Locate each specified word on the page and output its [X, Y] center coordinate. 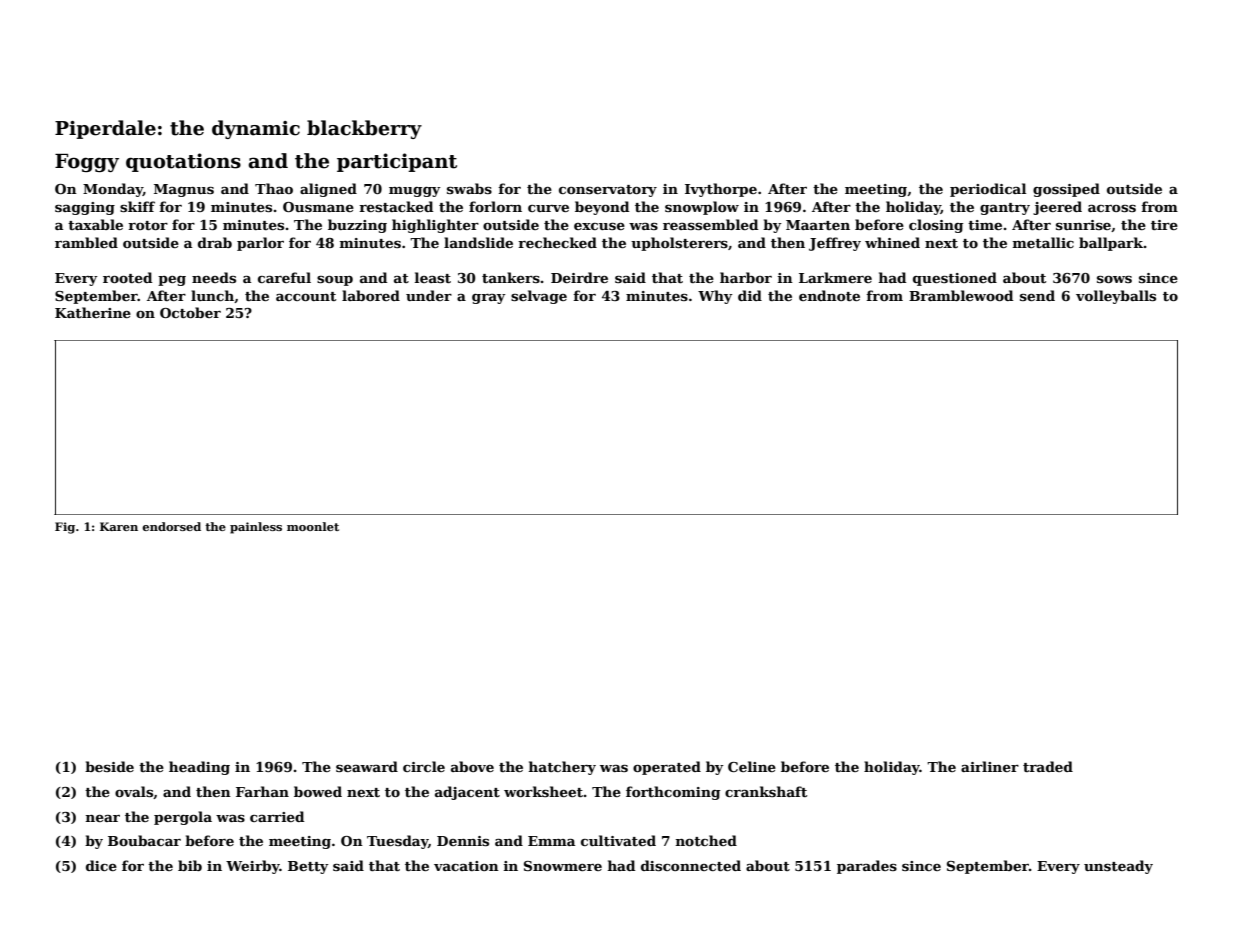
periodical [988, 190]
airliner [990, 766]
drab [215, 242]
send [1037, 295]
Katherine [93, 312]
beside [109, 766]
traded [1048, 766]
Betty [308, 867]
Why [715, 297]
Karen [119, 526]
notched [706, 840]
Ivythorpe [721, 190]
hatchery [562, 768]
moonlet [313, 526]
